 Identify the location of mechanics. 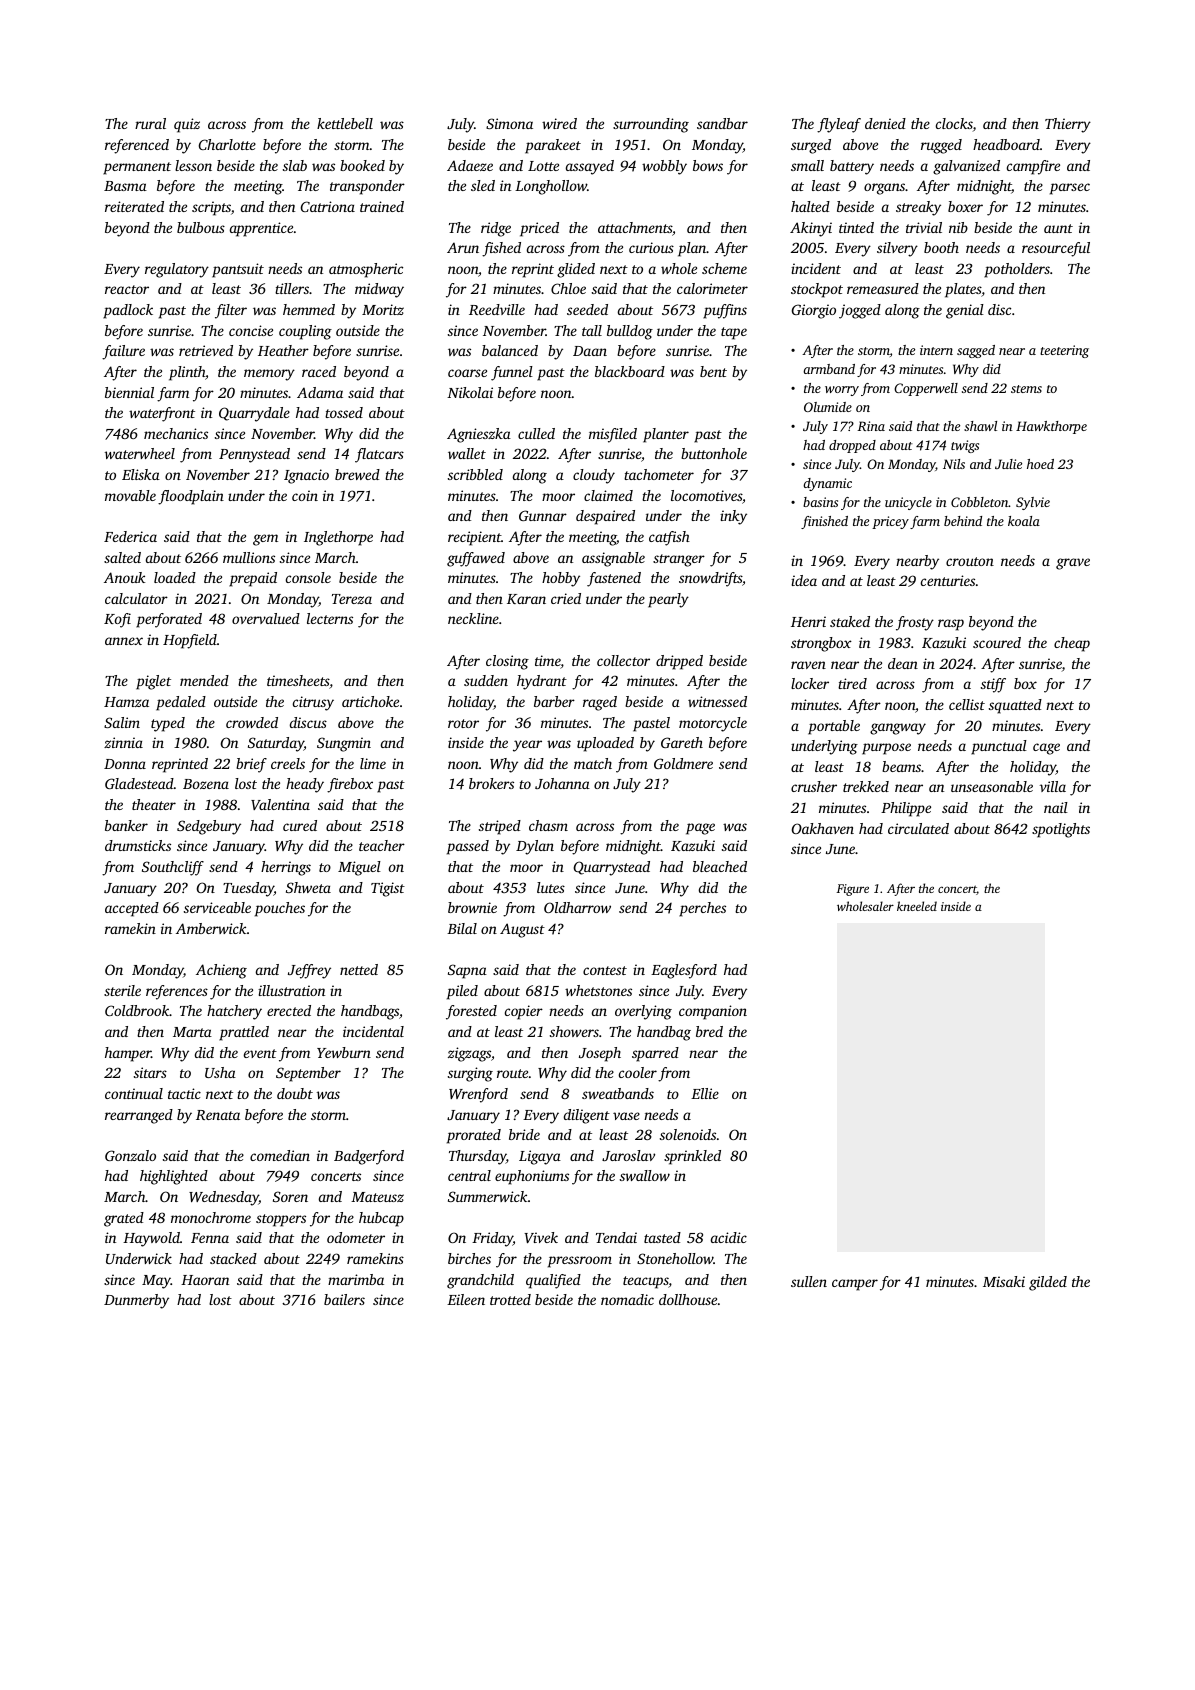
(176, 433).
